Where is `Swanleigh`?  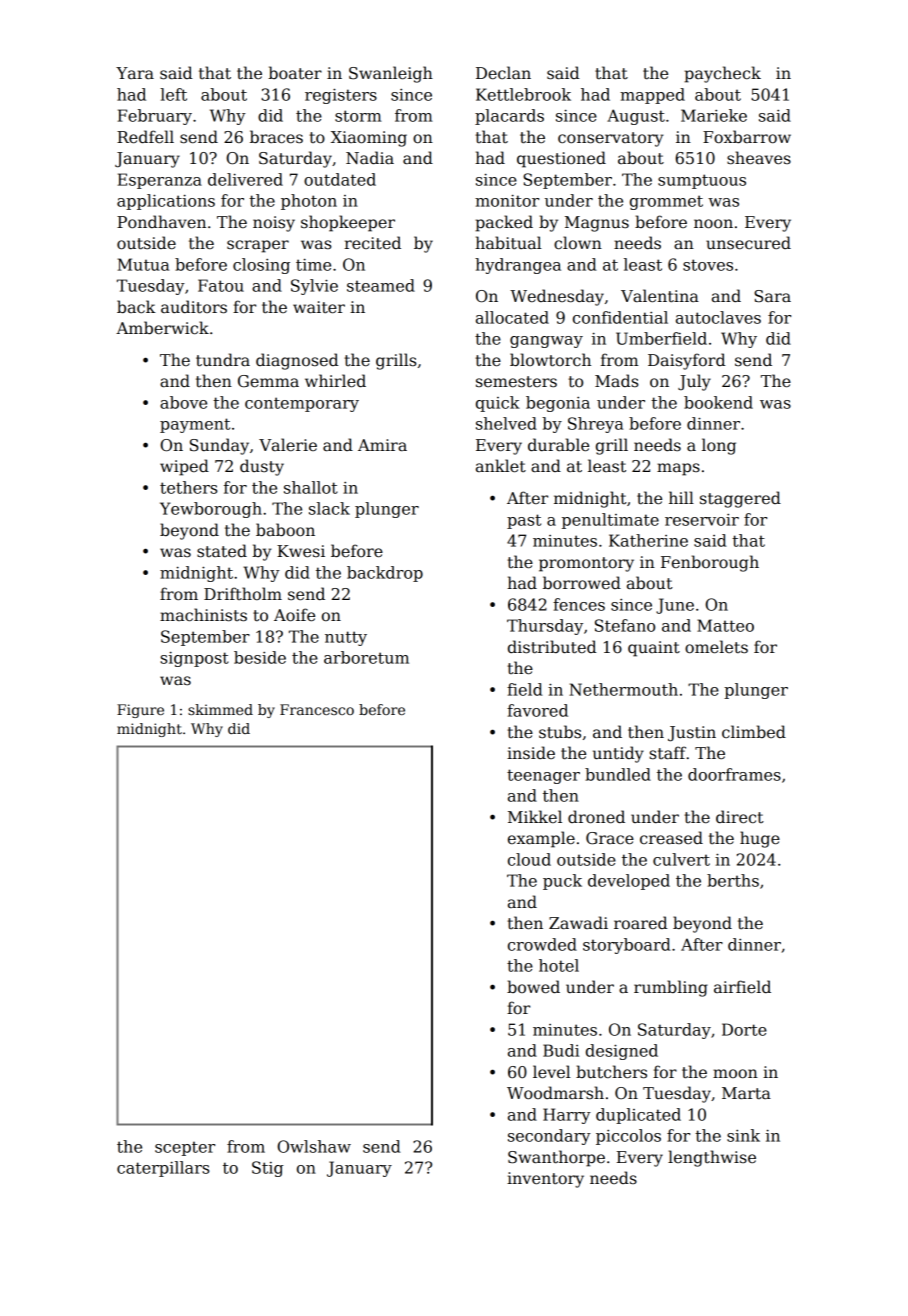 Swanleigh is located at coordinates (391, 74).
